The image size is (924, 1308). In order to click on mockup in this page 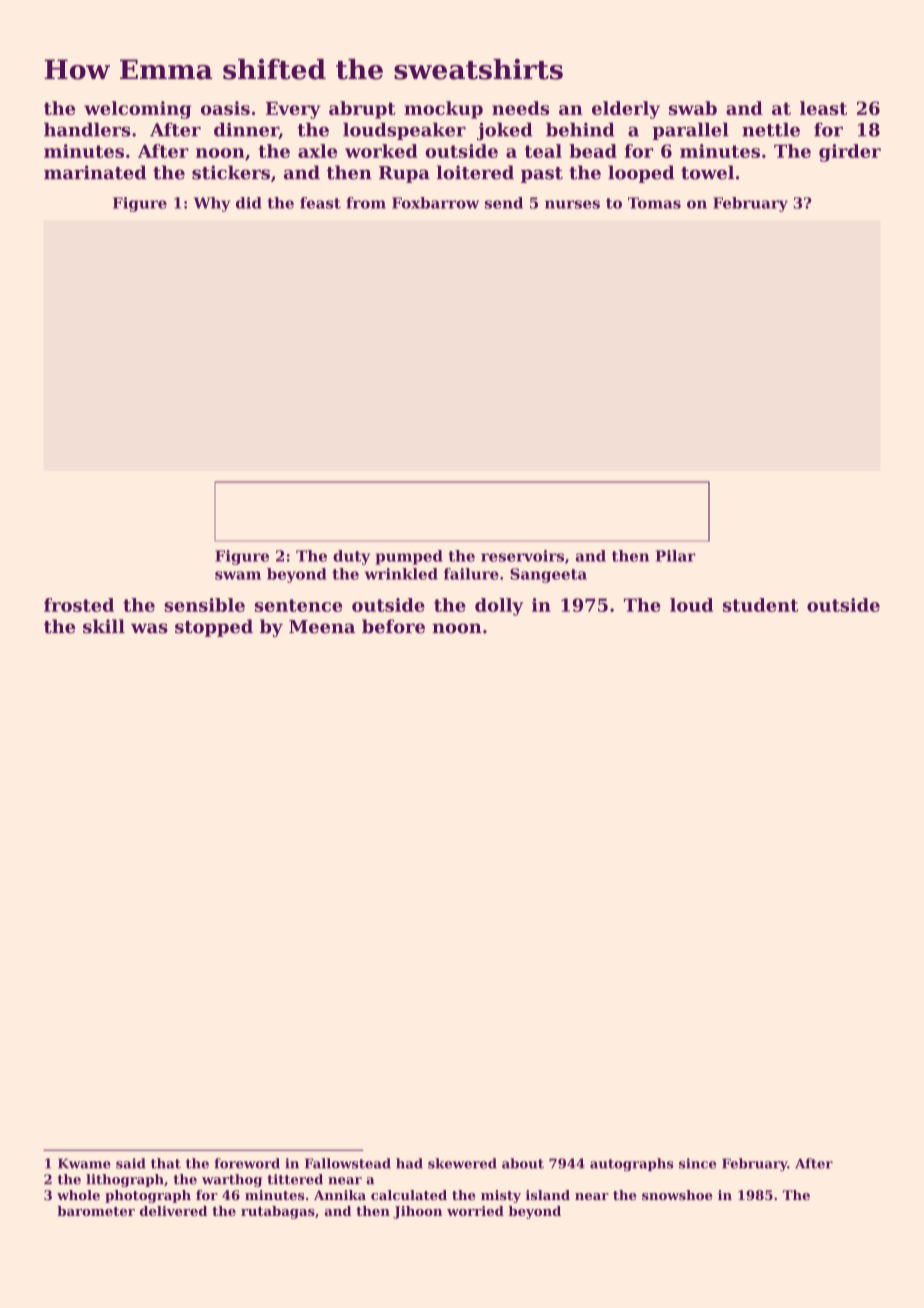, I will do `click(443, 110)`.
